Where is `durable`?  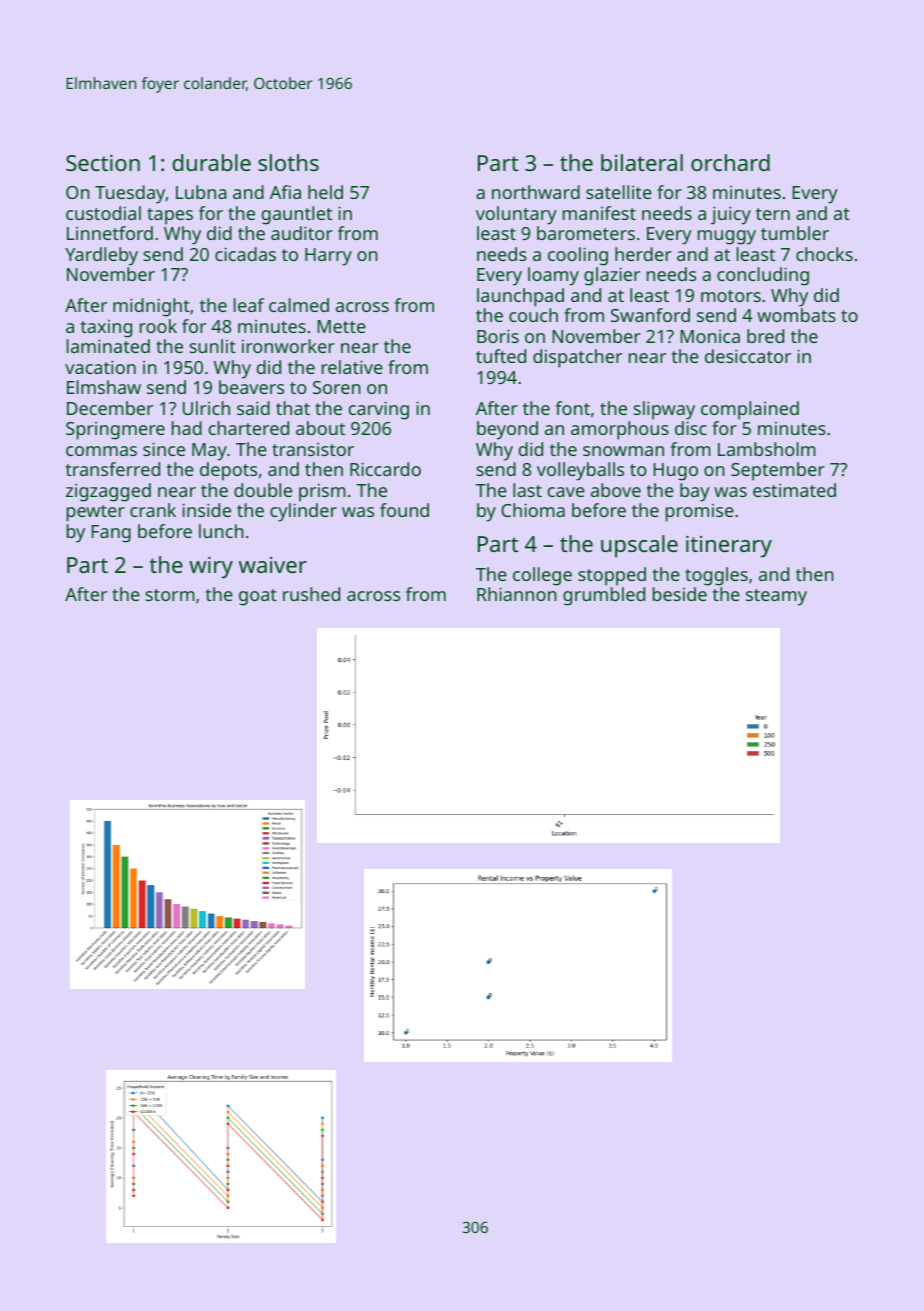 durable is located at coordinates (211, 162).
